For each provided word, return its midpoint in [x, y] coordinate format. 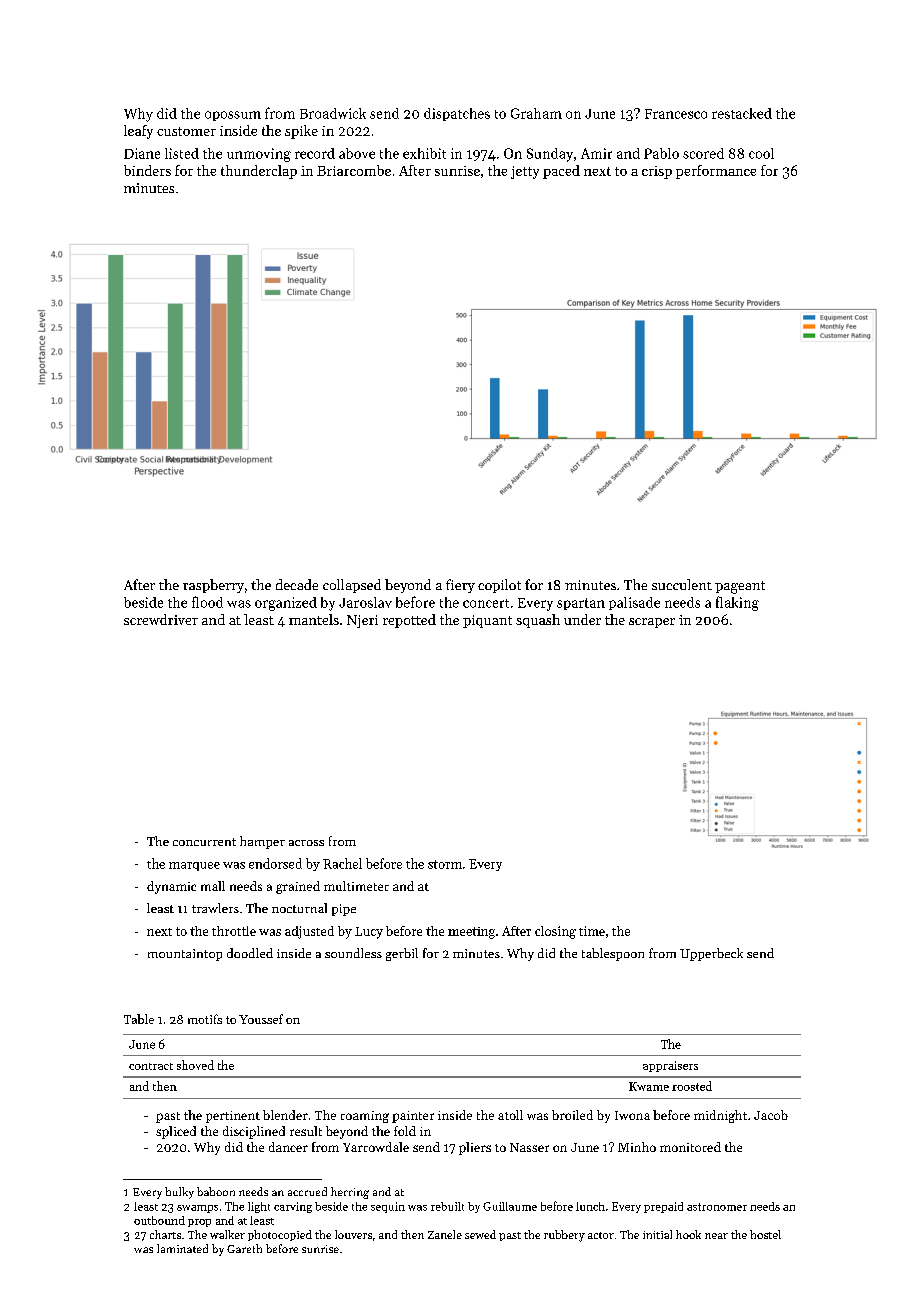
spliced [176, 1132]
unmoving [259, 155]
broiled [572, 1115]
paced [561, 172]
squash [538, 621]
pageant [740, 587]
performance [716, 172]
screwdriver [161, 619]
